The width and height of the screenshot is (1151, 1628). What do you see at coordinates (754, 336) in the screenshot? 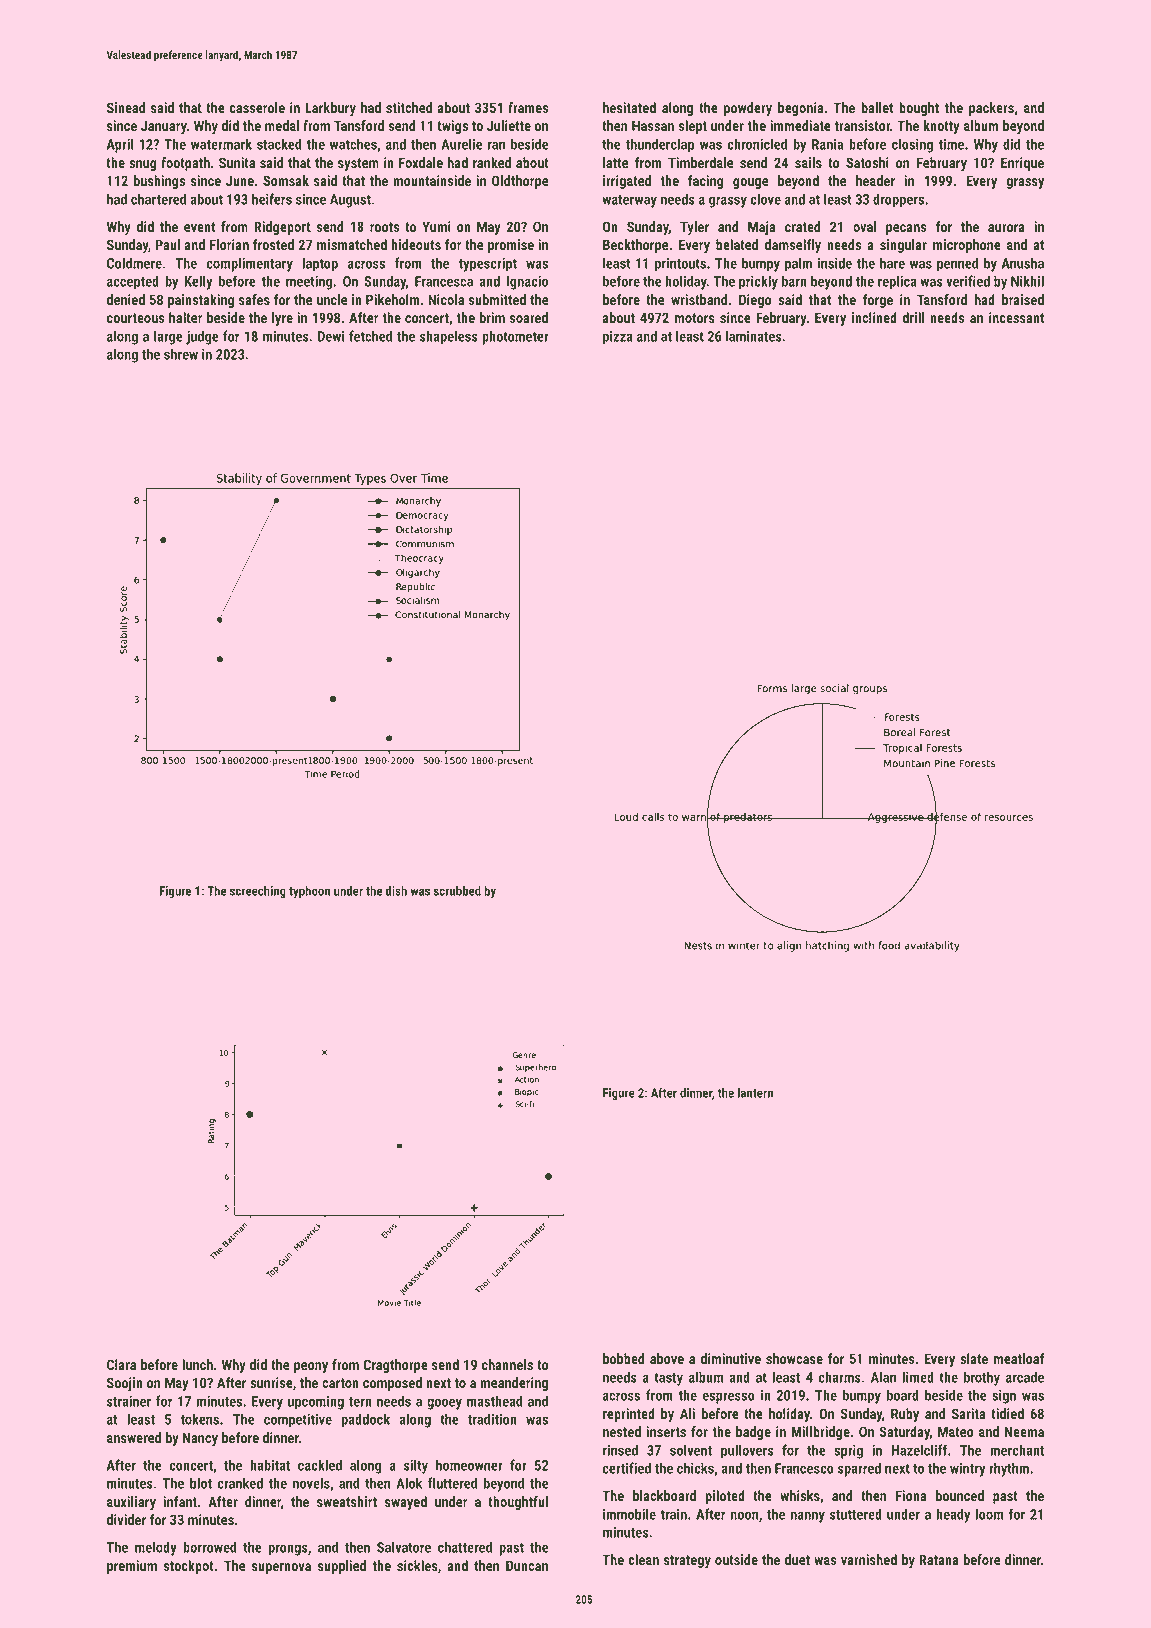
I see `laminates` at bounding box center [754, 336].
